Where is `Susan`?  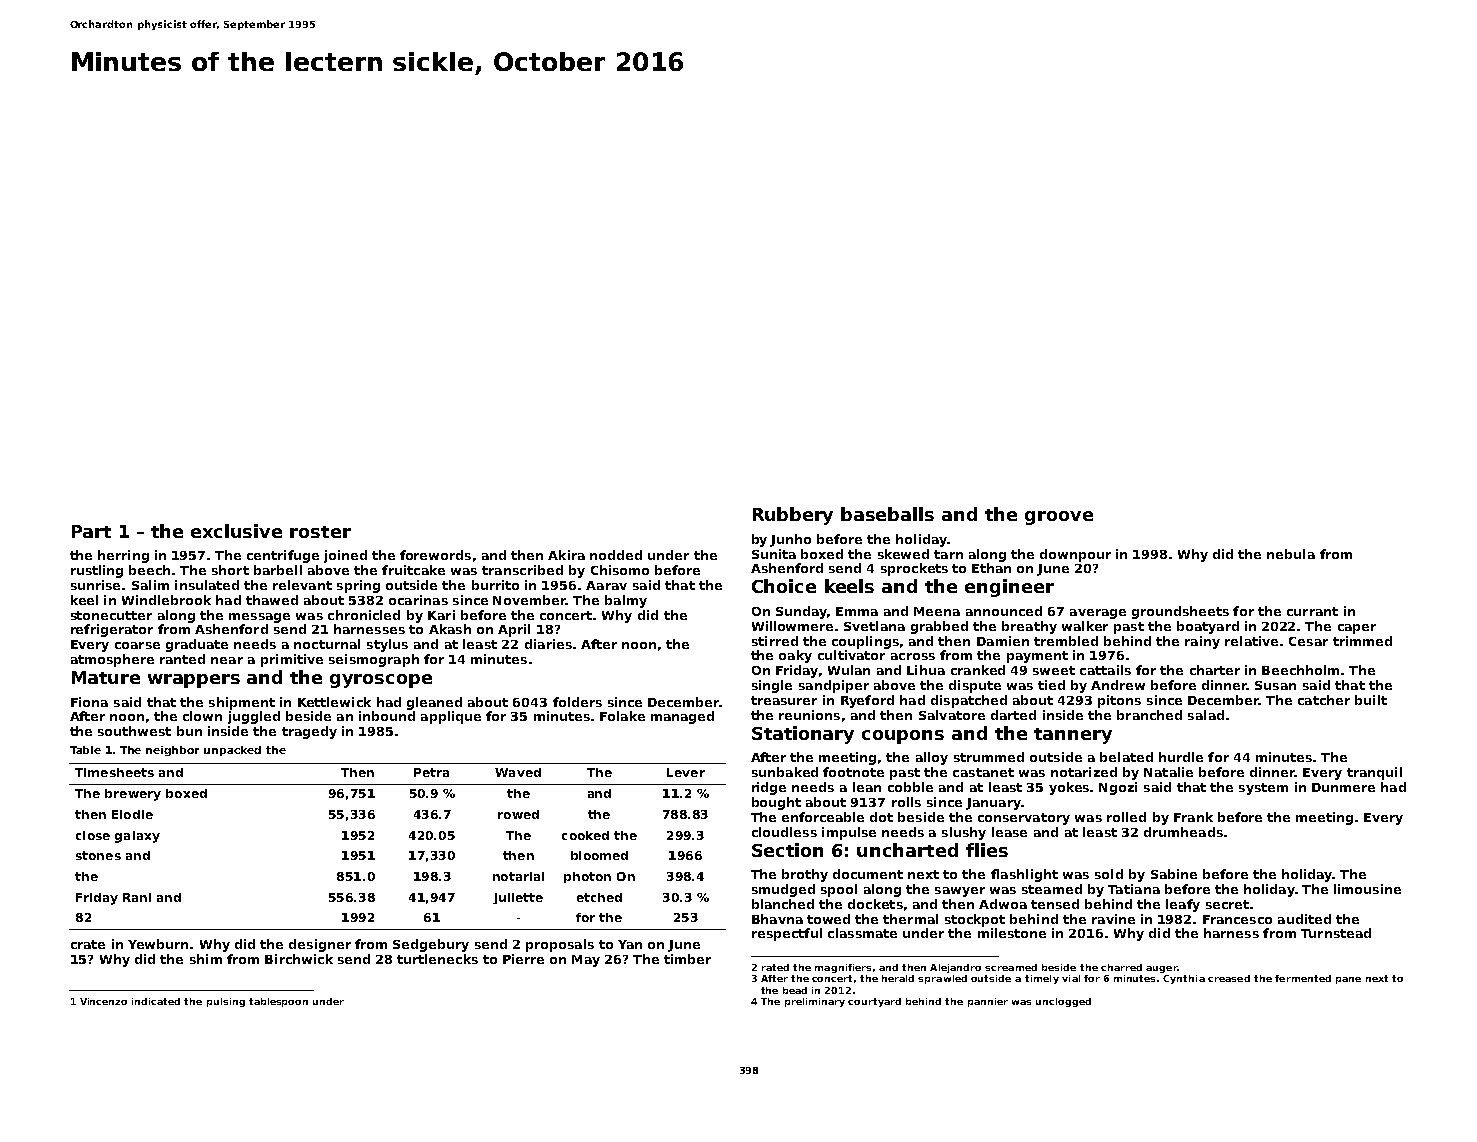
Susan is located at coordinates (1275, 685).
